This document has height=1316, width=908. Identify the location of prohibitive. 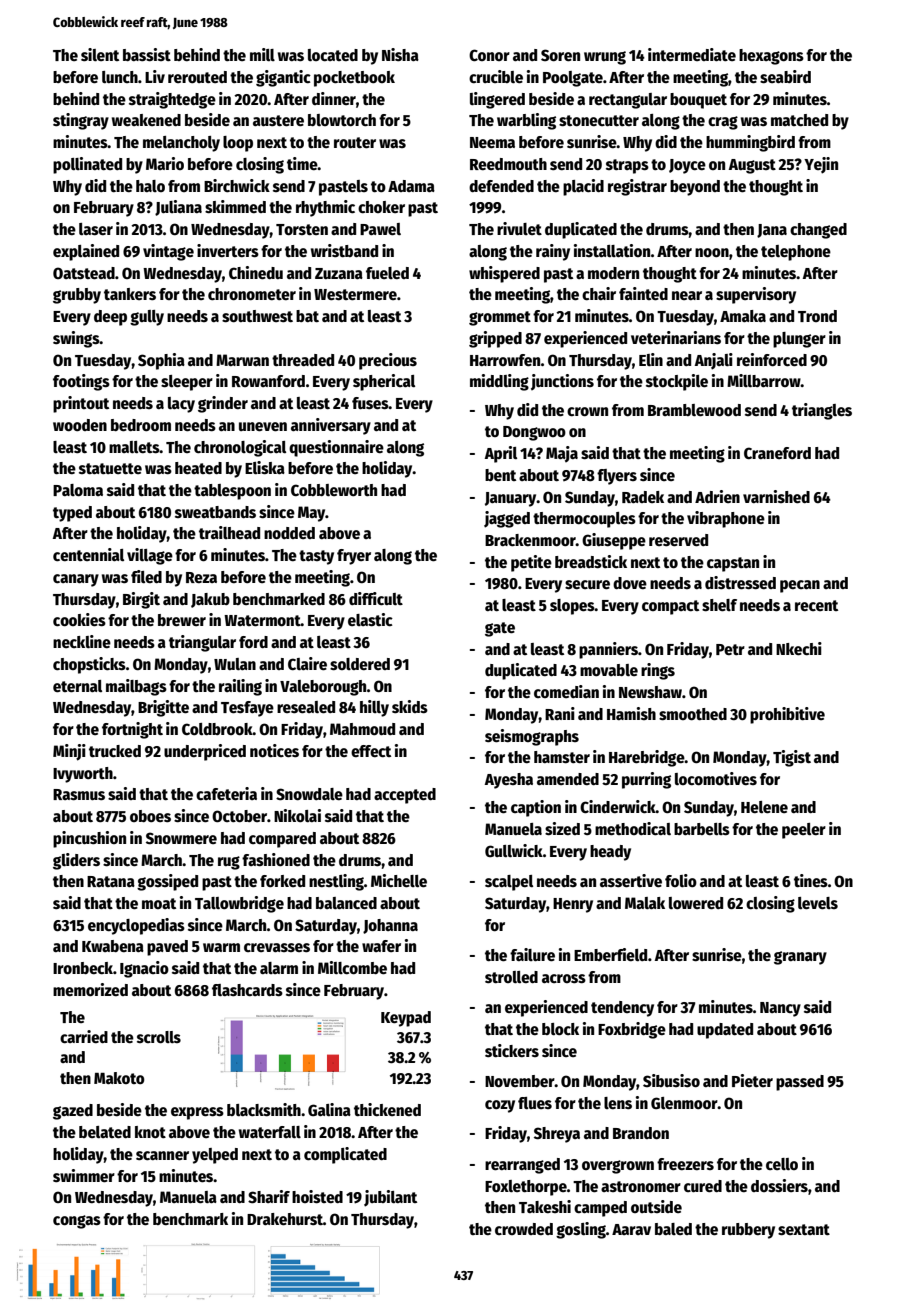
(787, 715).
